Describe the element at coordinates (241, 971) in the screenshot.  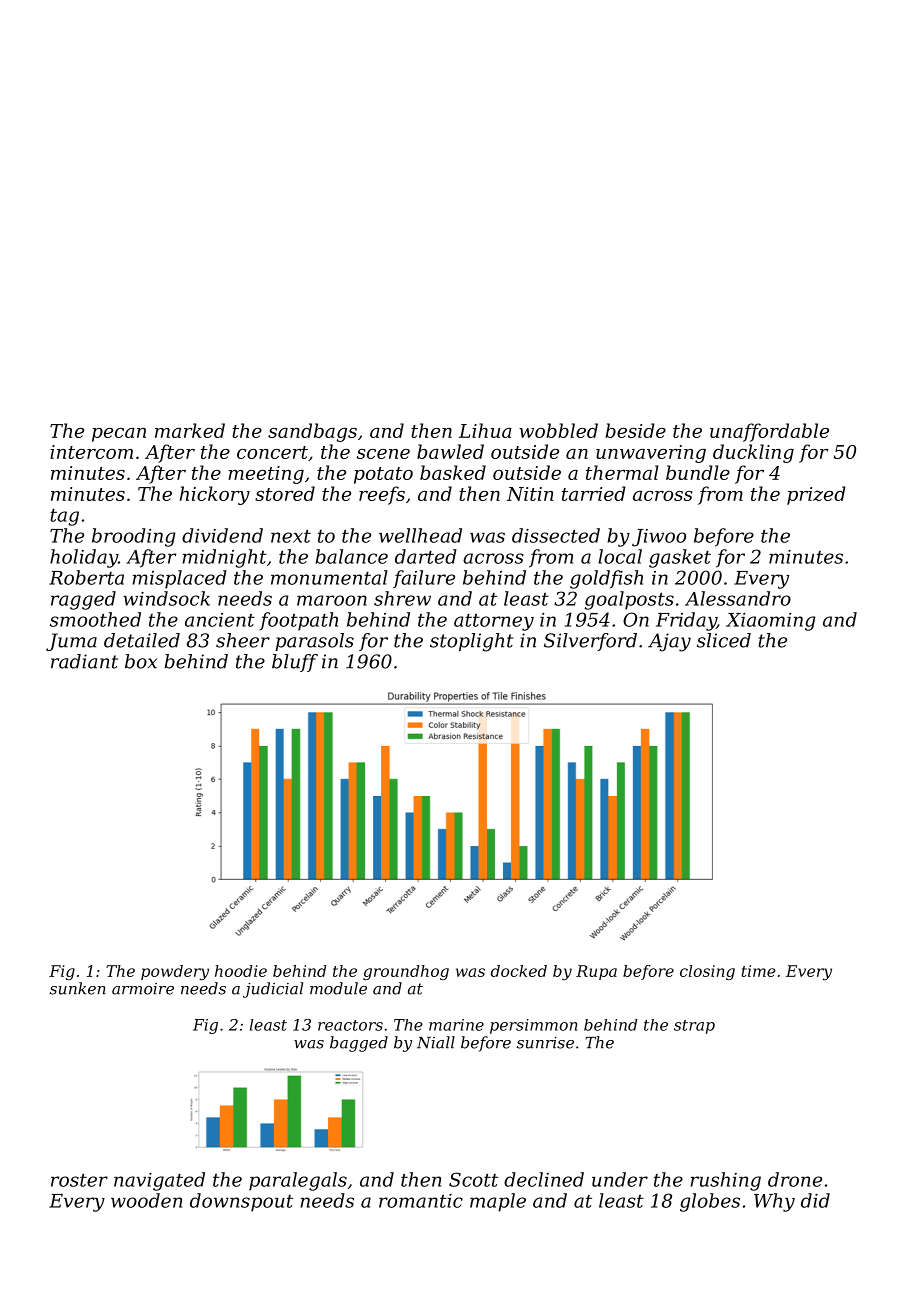
I see `hoodie` at that location.
